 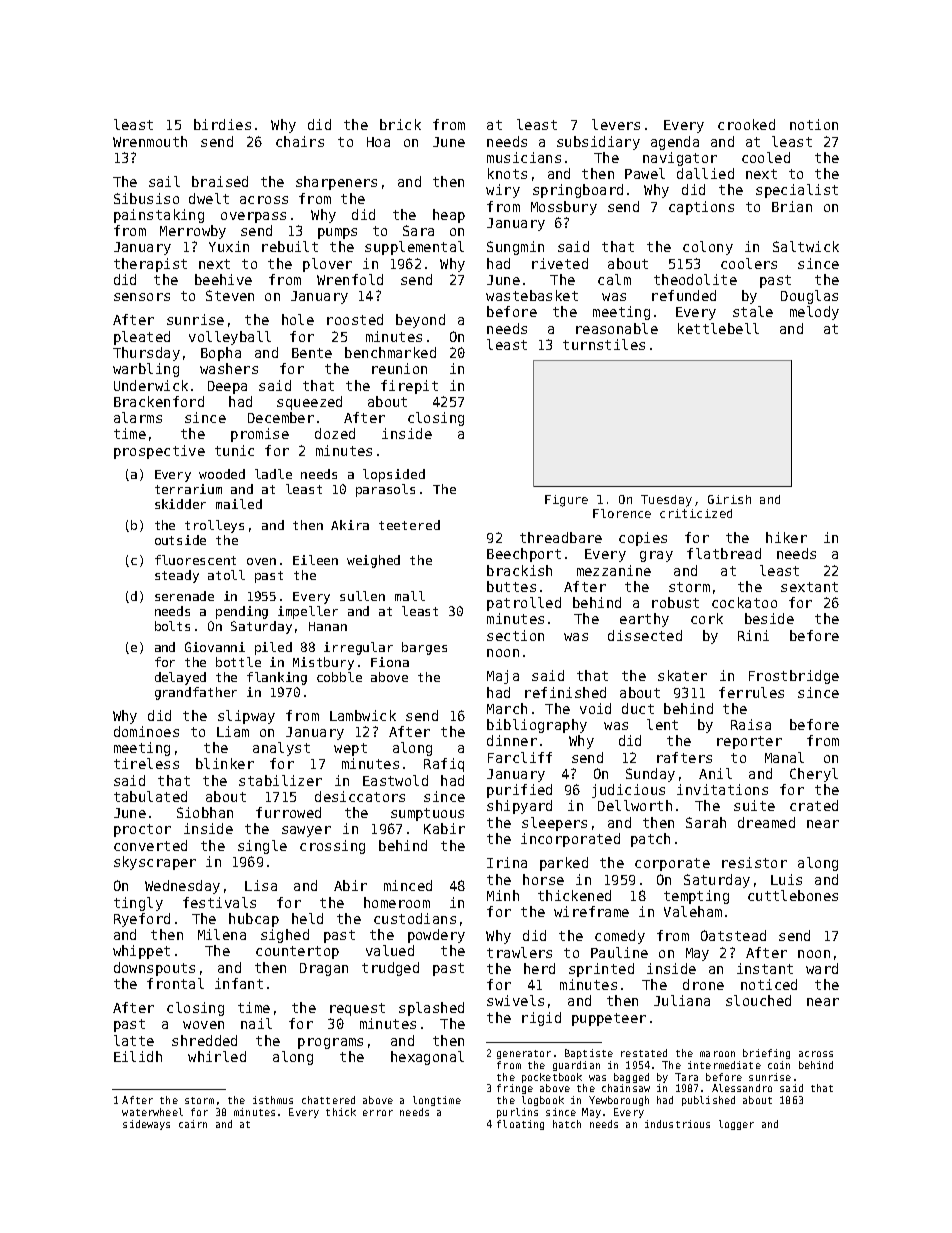 What do you see at coordinates (277, 678) in the screenshot?
I see `flanking` at bounding box center [277, 678].
